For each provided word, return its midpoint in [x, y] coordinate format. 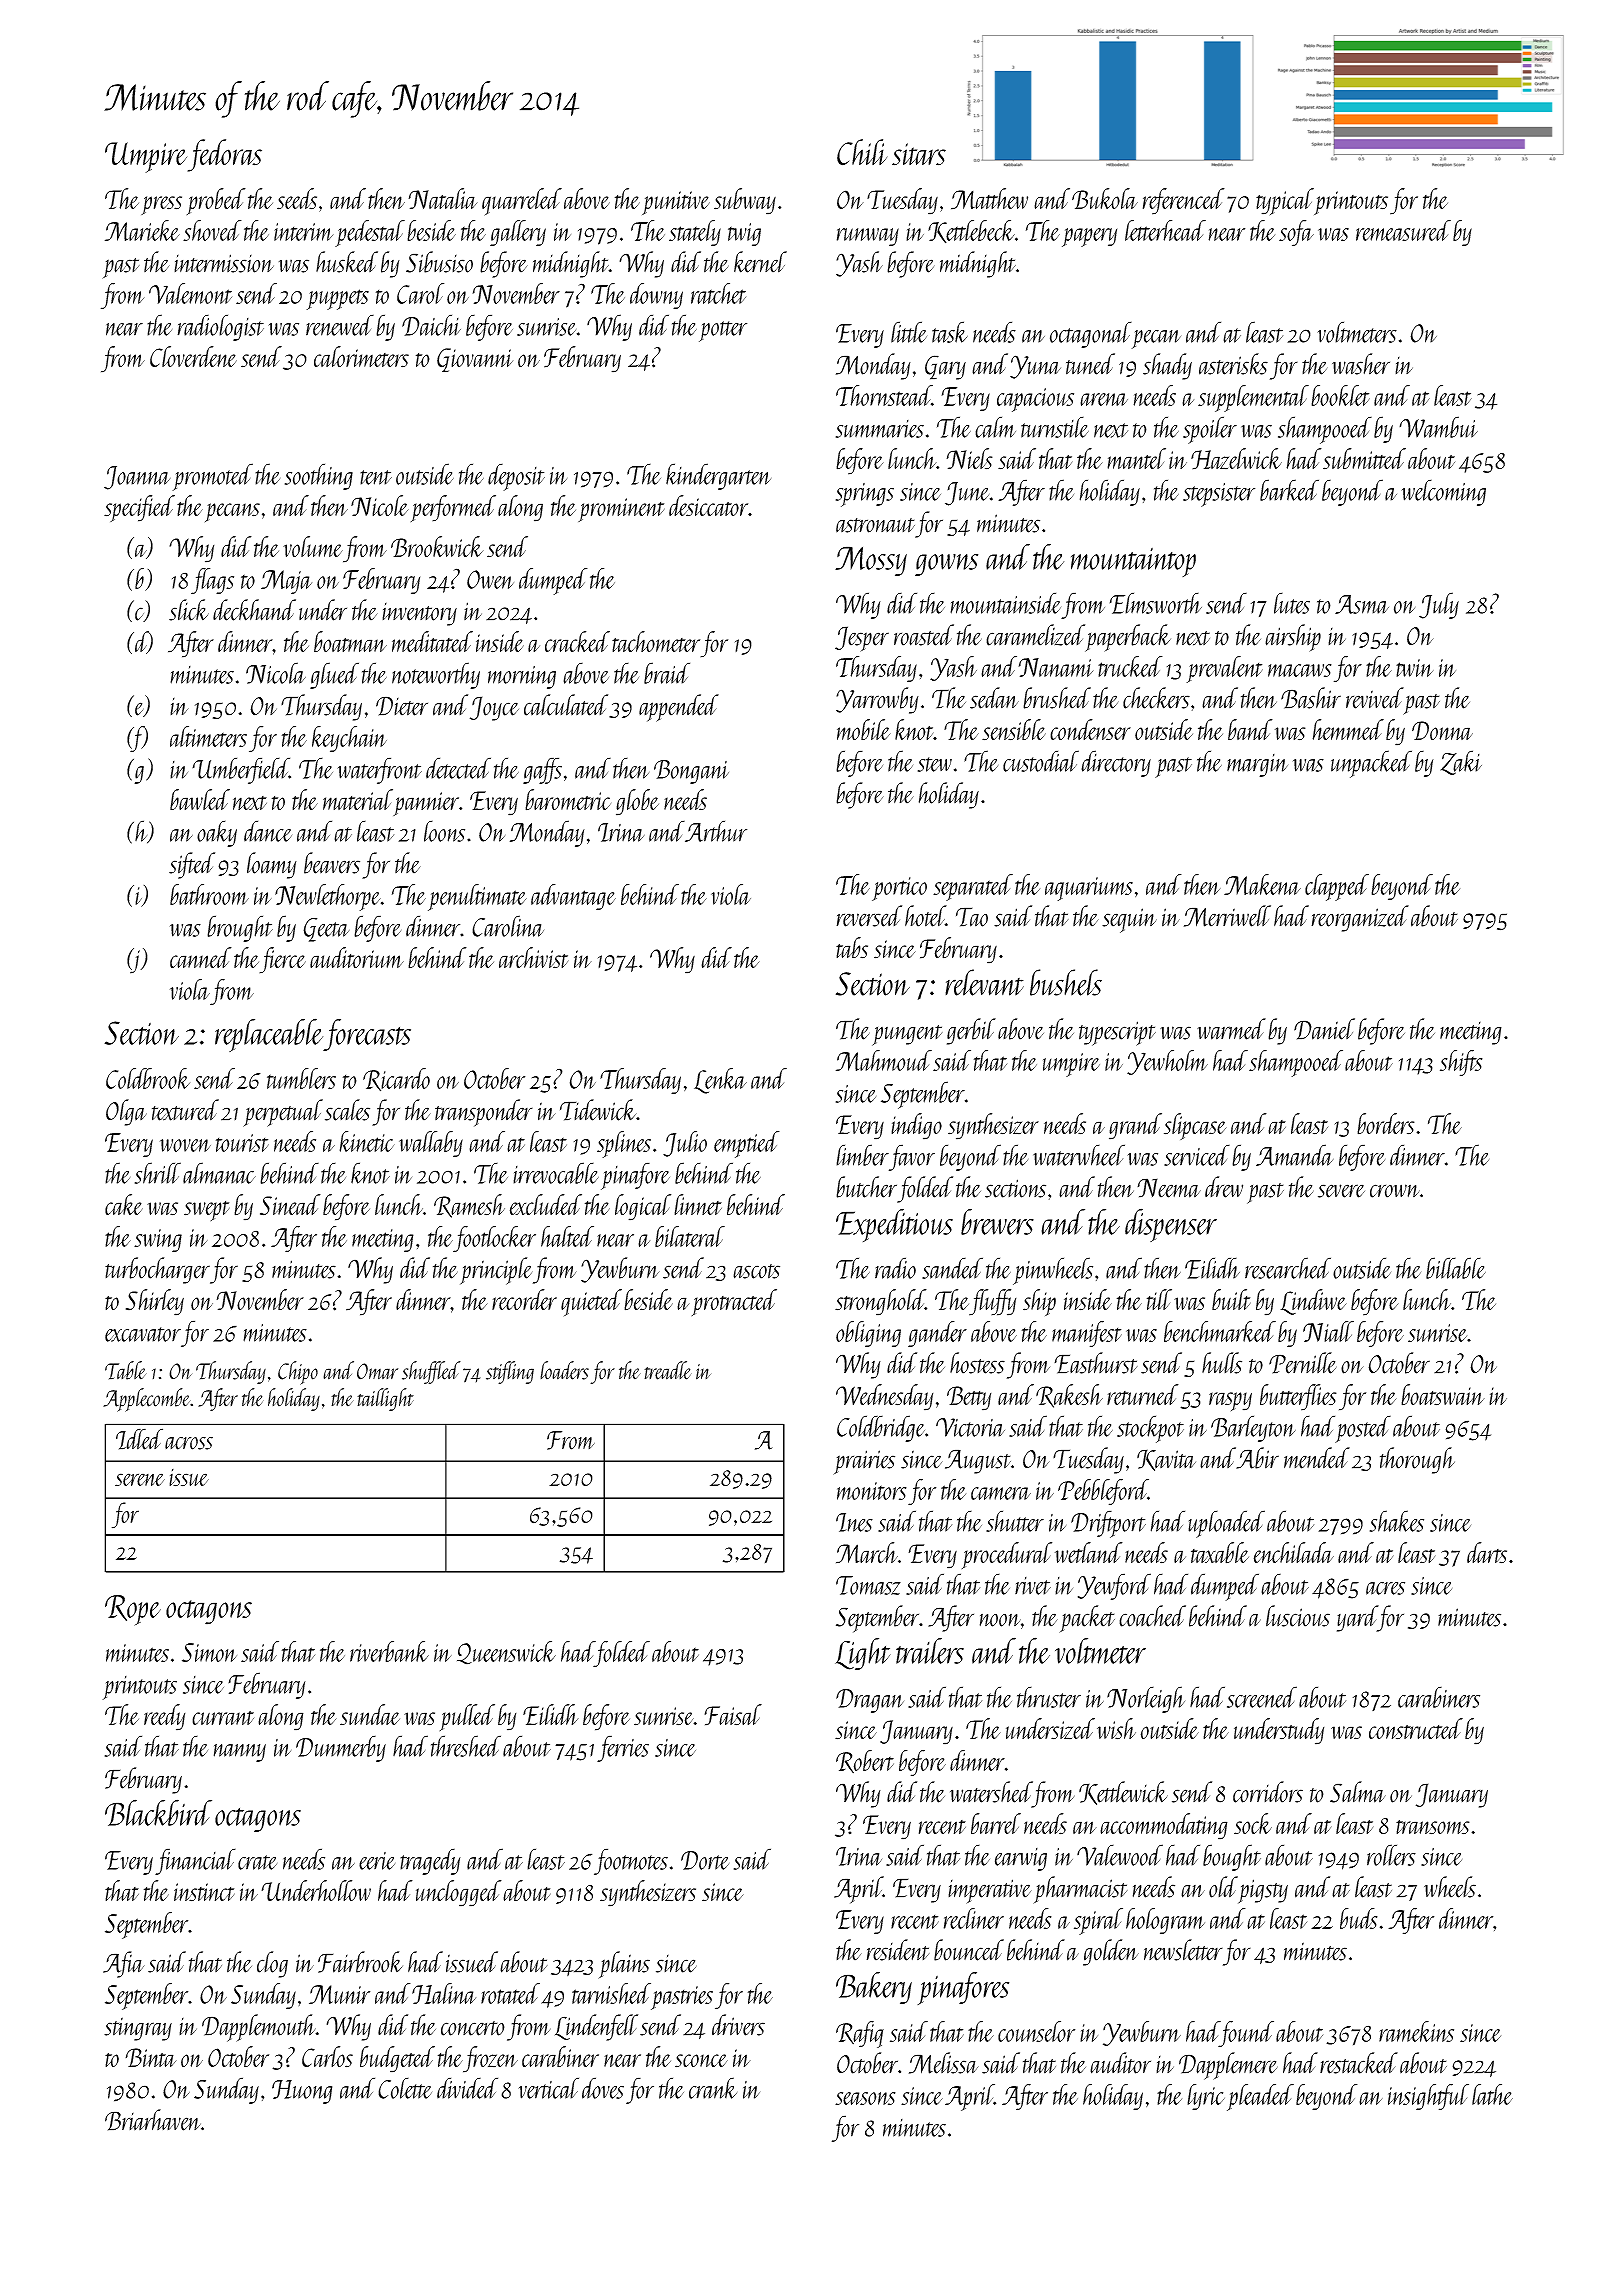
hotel [925, 916]
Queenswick [506, 1653]
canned [201, 957]
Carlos [327, 2057]
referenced [1184, 201]
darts [1487, 1553]
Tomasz [868, 1585]
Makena [1262, 884]
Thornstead [884, 395]
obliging [868, 1334]
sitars [919, 154]
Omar [377, 1371]
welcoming [1443, 492]
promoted [212, 477]
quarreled [522, 202]
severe [1341, 1191]
